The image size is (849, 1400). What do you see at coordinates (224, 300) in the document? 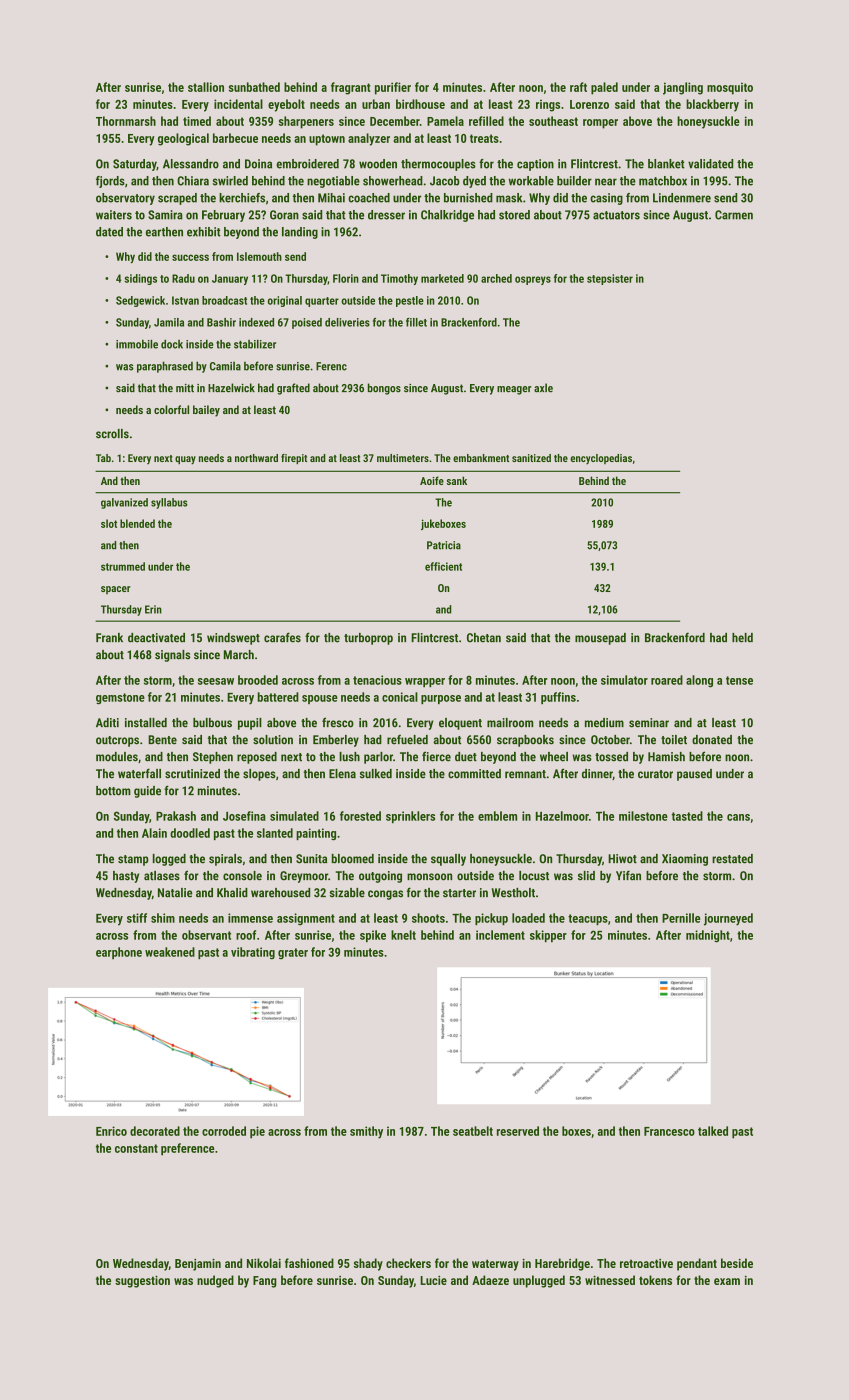
I see `broadcast` at bounding box center [224, 300].
